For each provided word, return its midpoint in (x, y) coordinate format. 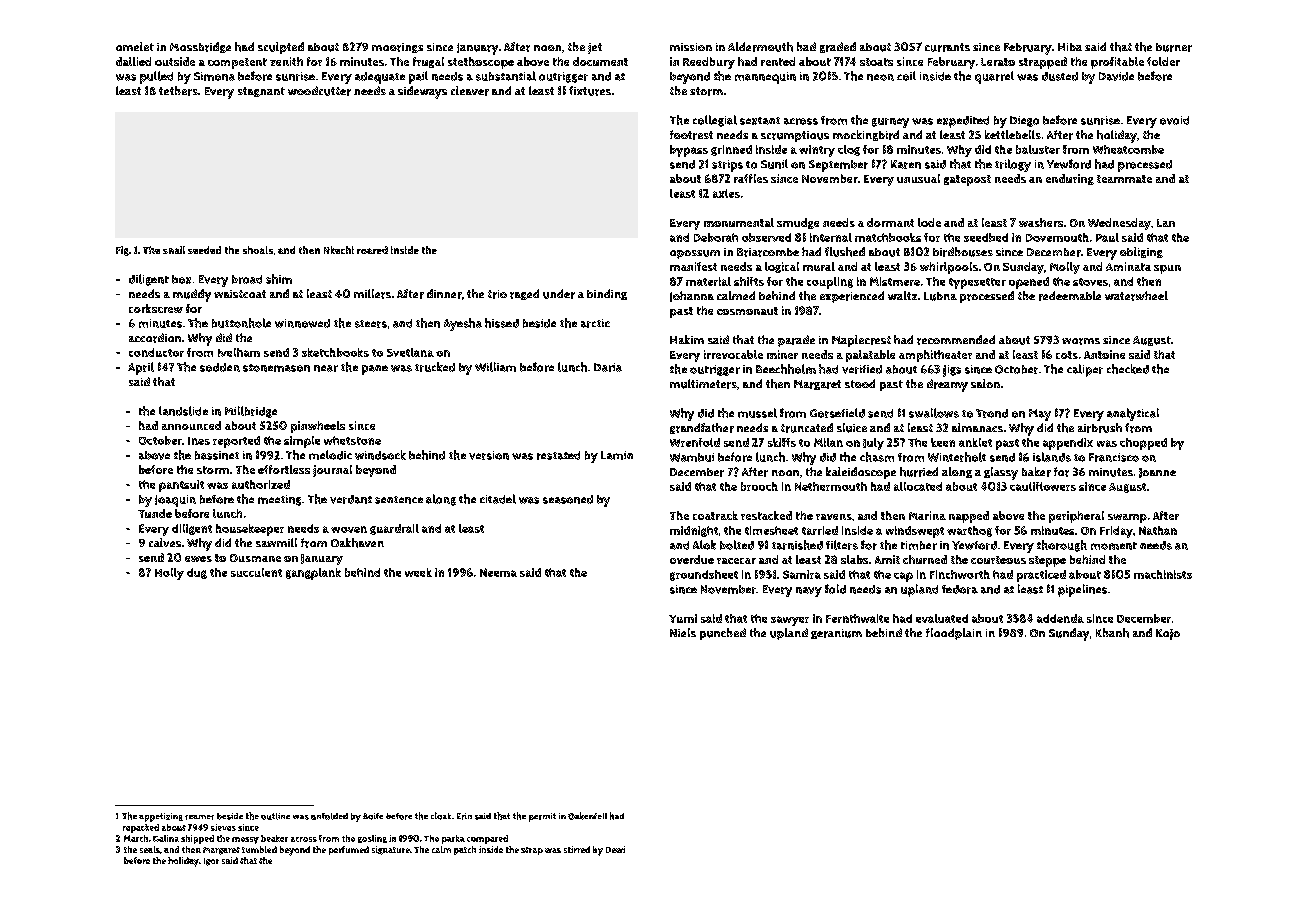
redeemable (1070, 296)
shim (279, 279)
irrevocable (733, 354)
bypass (689, 151)
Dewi (615, 849)
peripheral (1076, 517)
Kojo (1168, 634)
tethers (178, 91)
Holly (169, 574)
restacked (766, 515)
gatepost (967, 180)
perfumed (349, 850)
